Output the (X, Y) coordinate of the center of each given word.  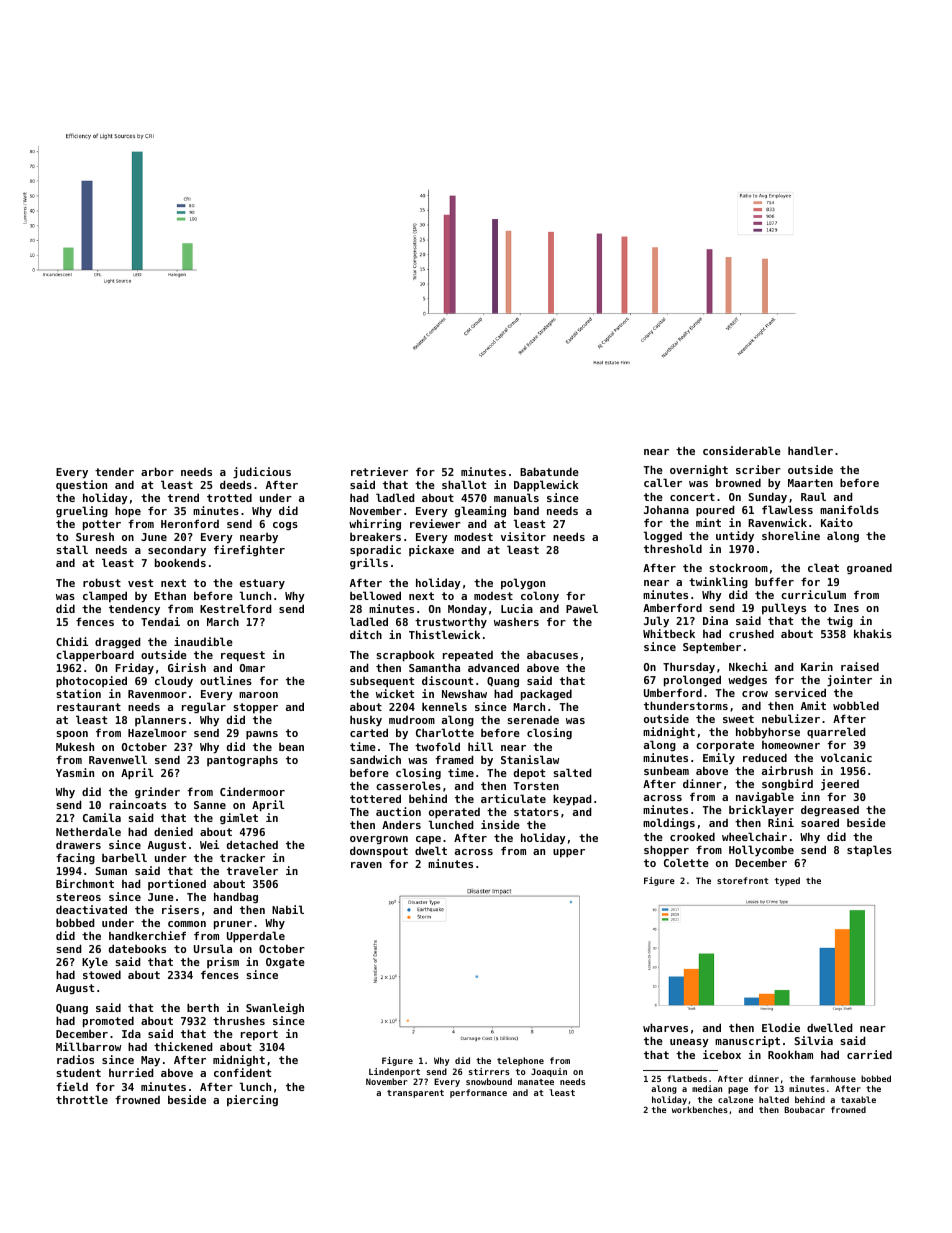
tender (114, 471)
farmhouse (833, 1078)
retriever (379, 471)
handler (810, 450)
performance (478, 1093)
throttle (82, 1099)
